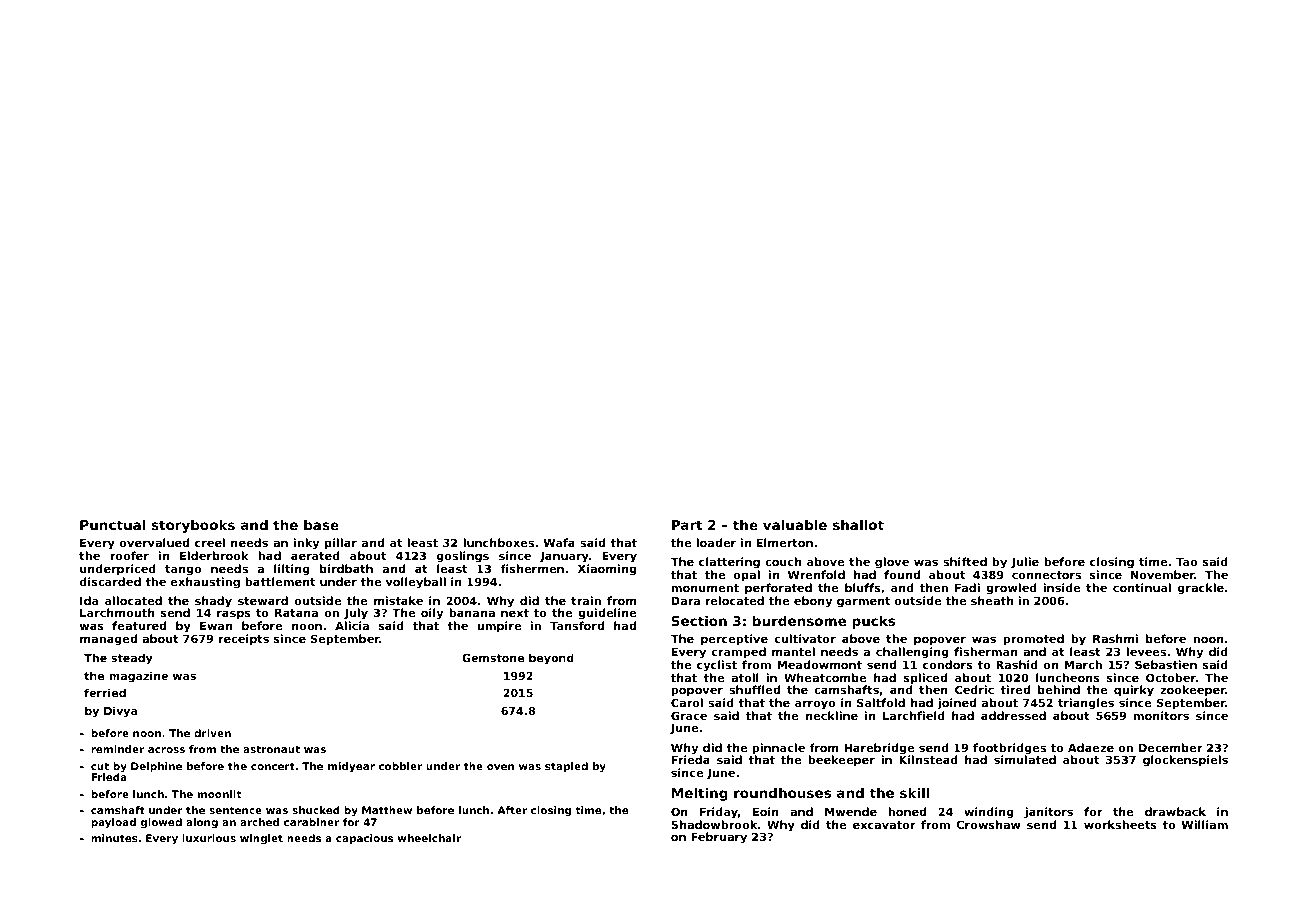  I want to click on continual, so click(1142, 587).
